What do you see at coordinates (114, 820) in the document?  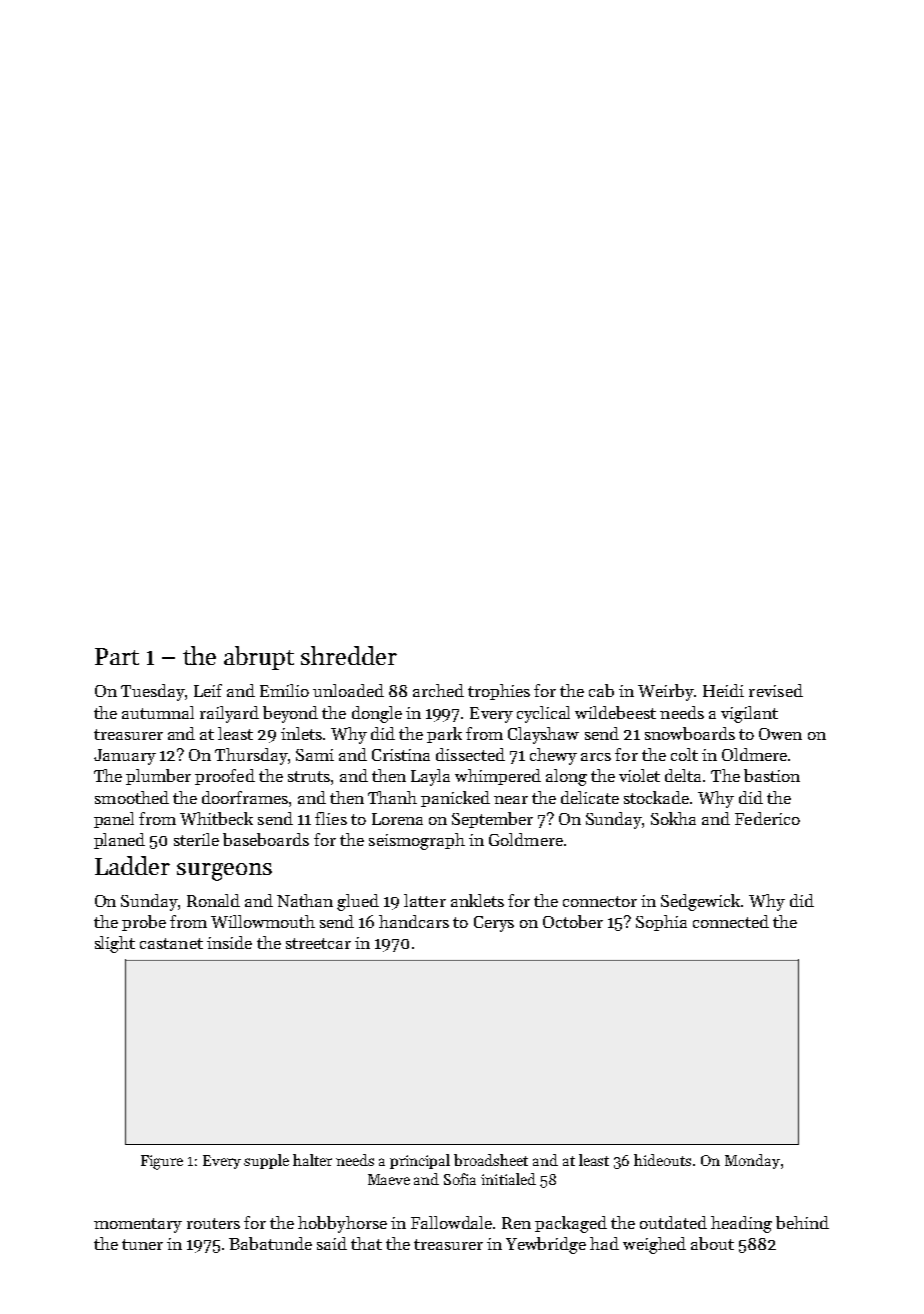 I see `panel` at bounding box center [114, 820].
